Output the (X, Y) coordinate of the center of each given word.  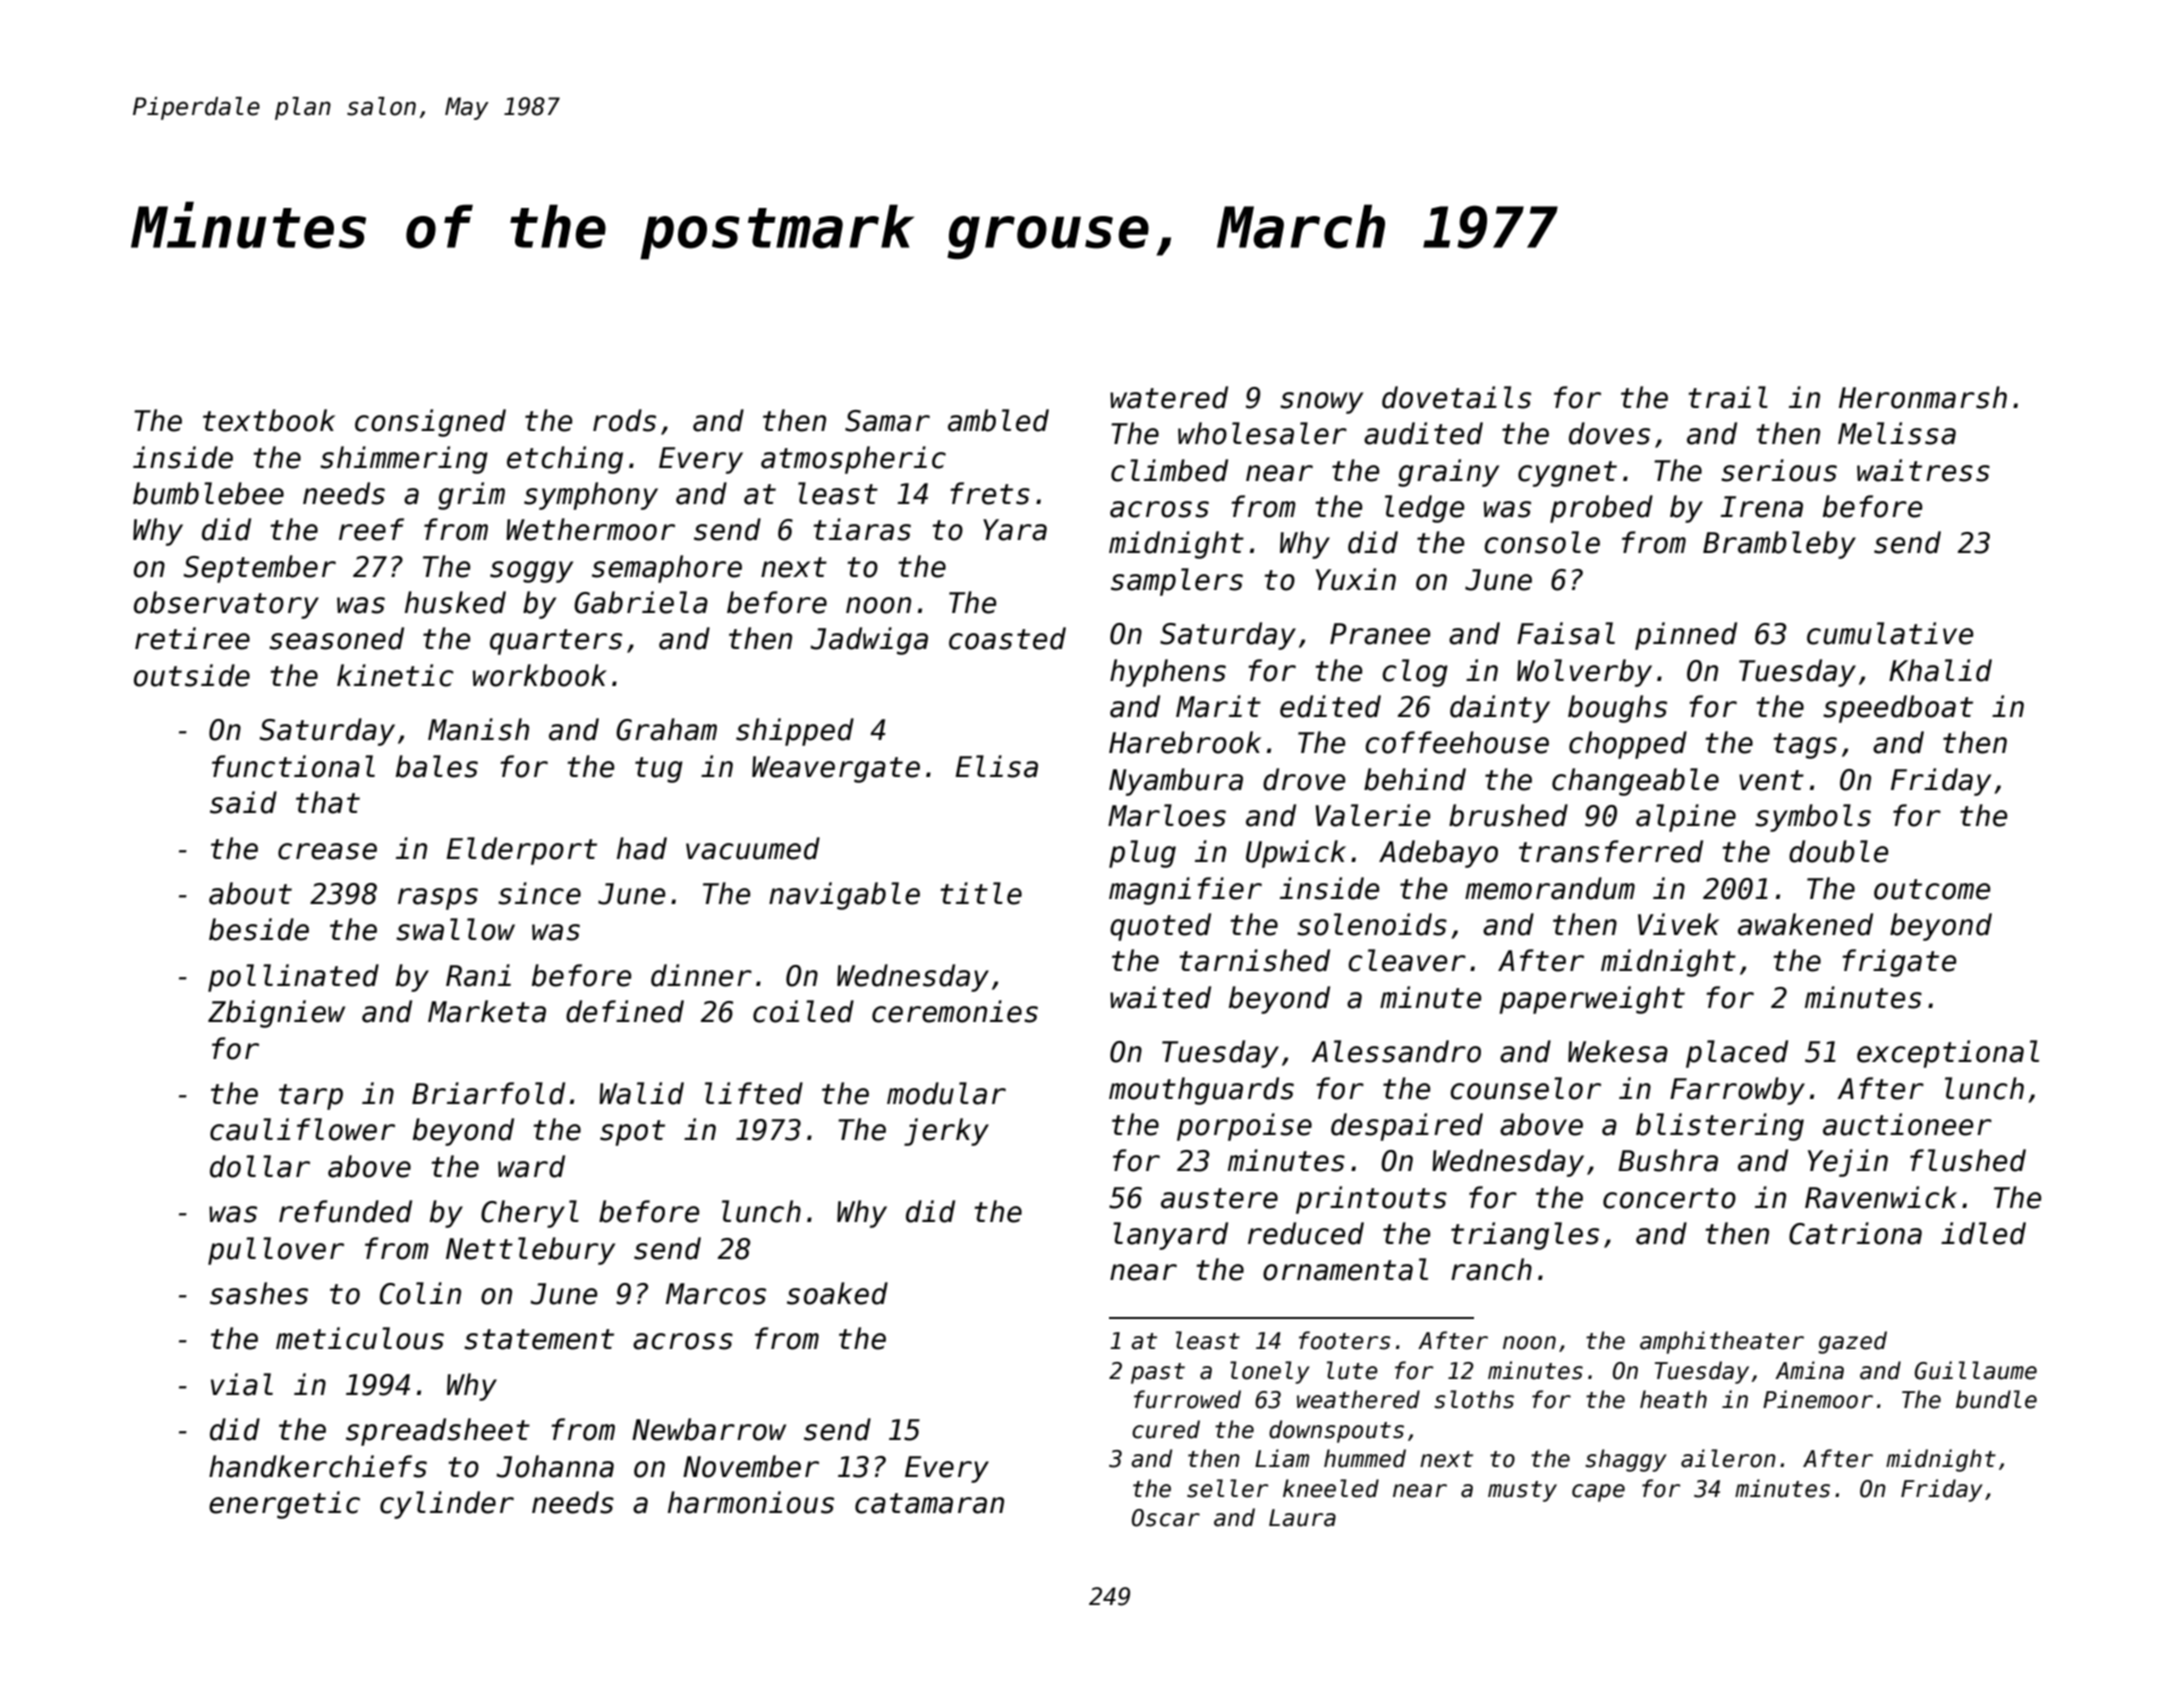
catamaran (929, 1503)
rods (624, 420)
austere (1219, 1198)
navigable (844, 896)
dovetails (1456, 397)
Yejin (1848, 1163)
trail (1728, 397)
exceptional (1948, 1054)
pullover (276, 1251)
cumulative (1890, 633)
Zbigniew (276, 1014)
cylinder (447, 1505)
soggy (531, 572)
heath (1673, 1399)
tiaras (862, 529)
